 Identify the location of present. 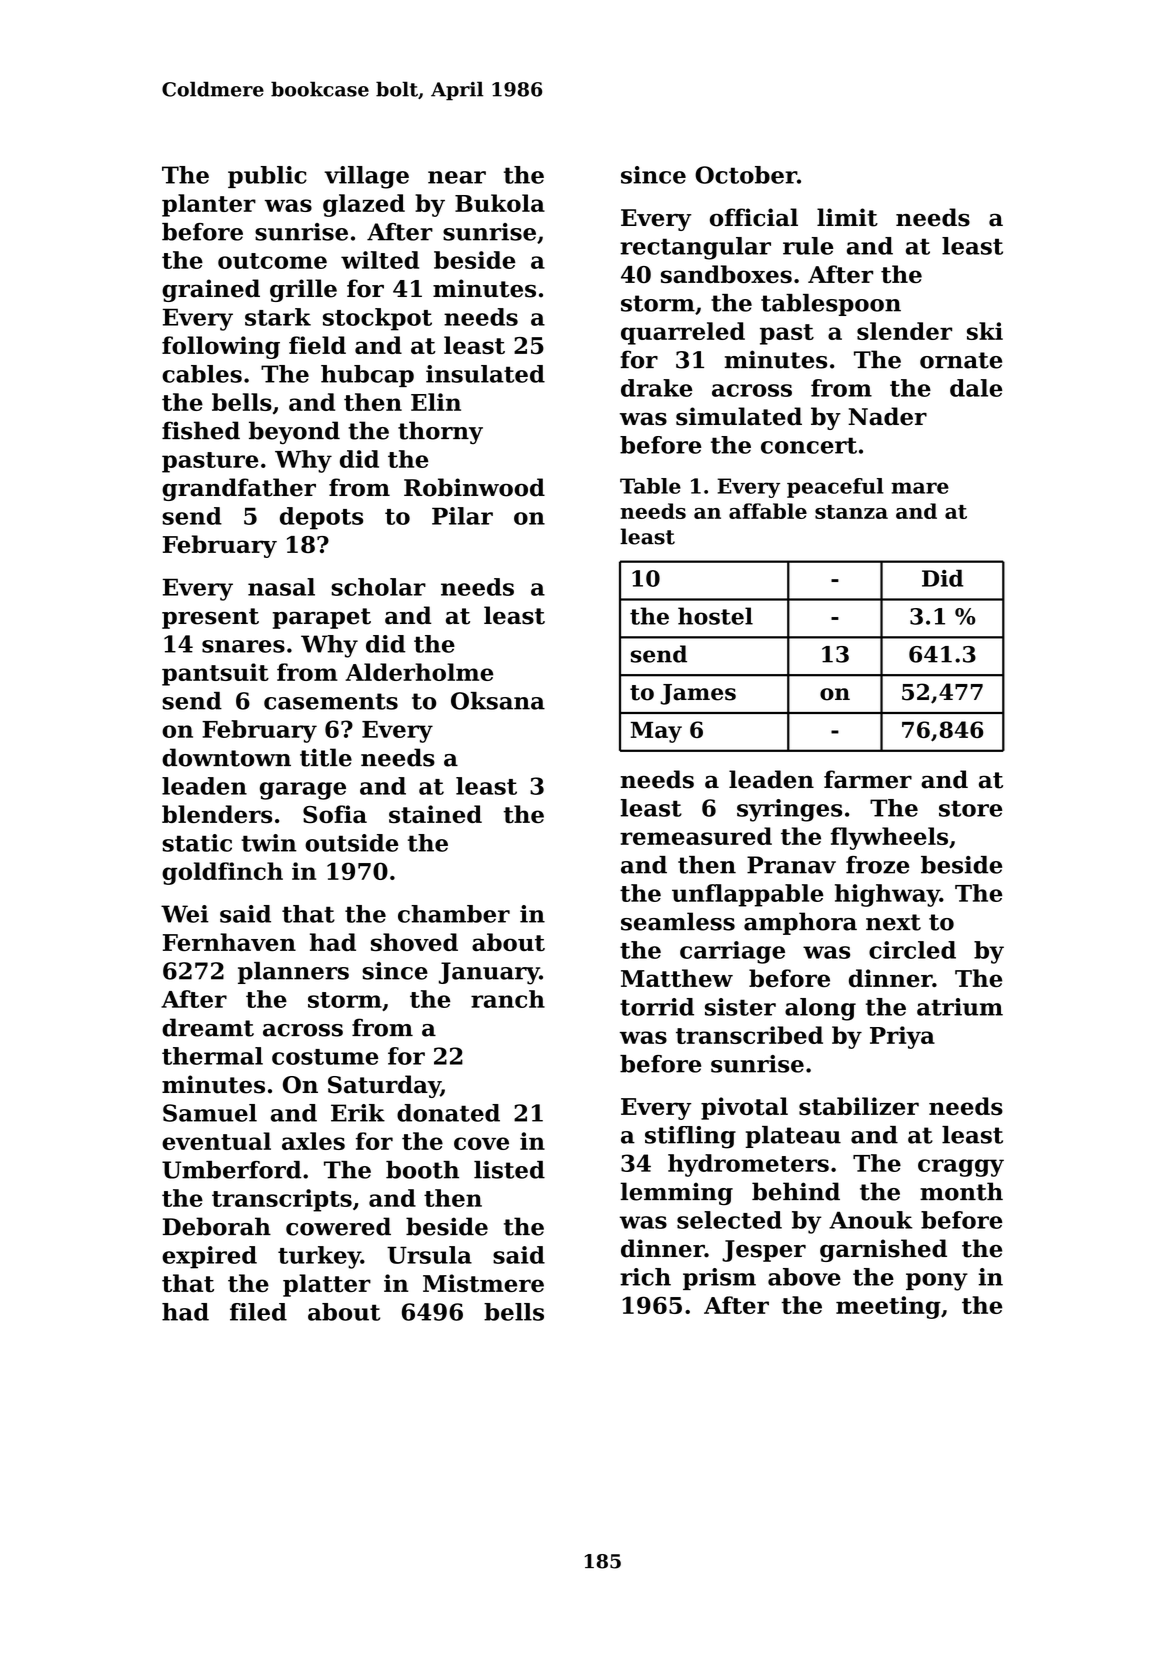
(210, 618).
